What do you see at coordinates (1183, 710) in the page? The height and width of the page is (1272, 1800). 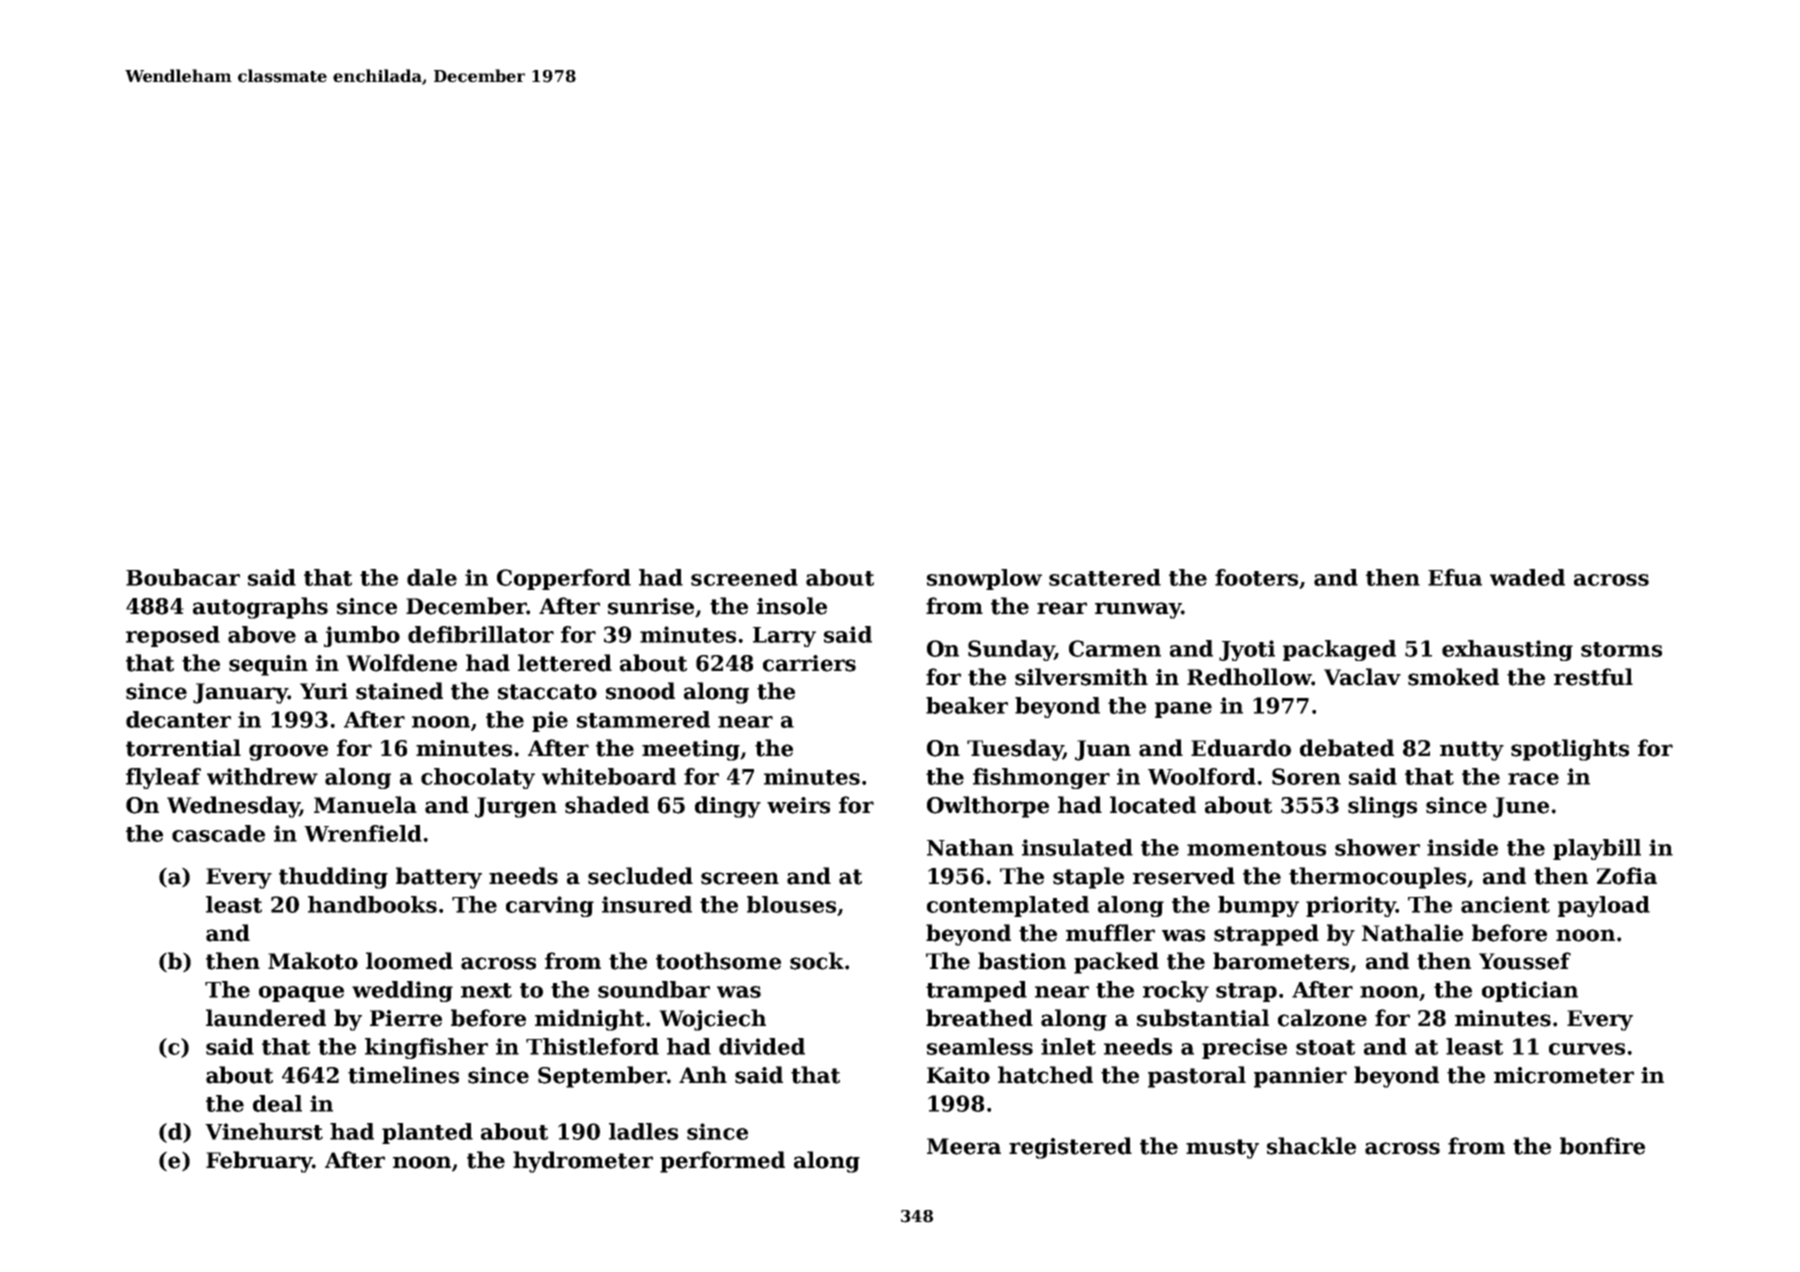 I see `pane` at bounding box center [1183, 710].
